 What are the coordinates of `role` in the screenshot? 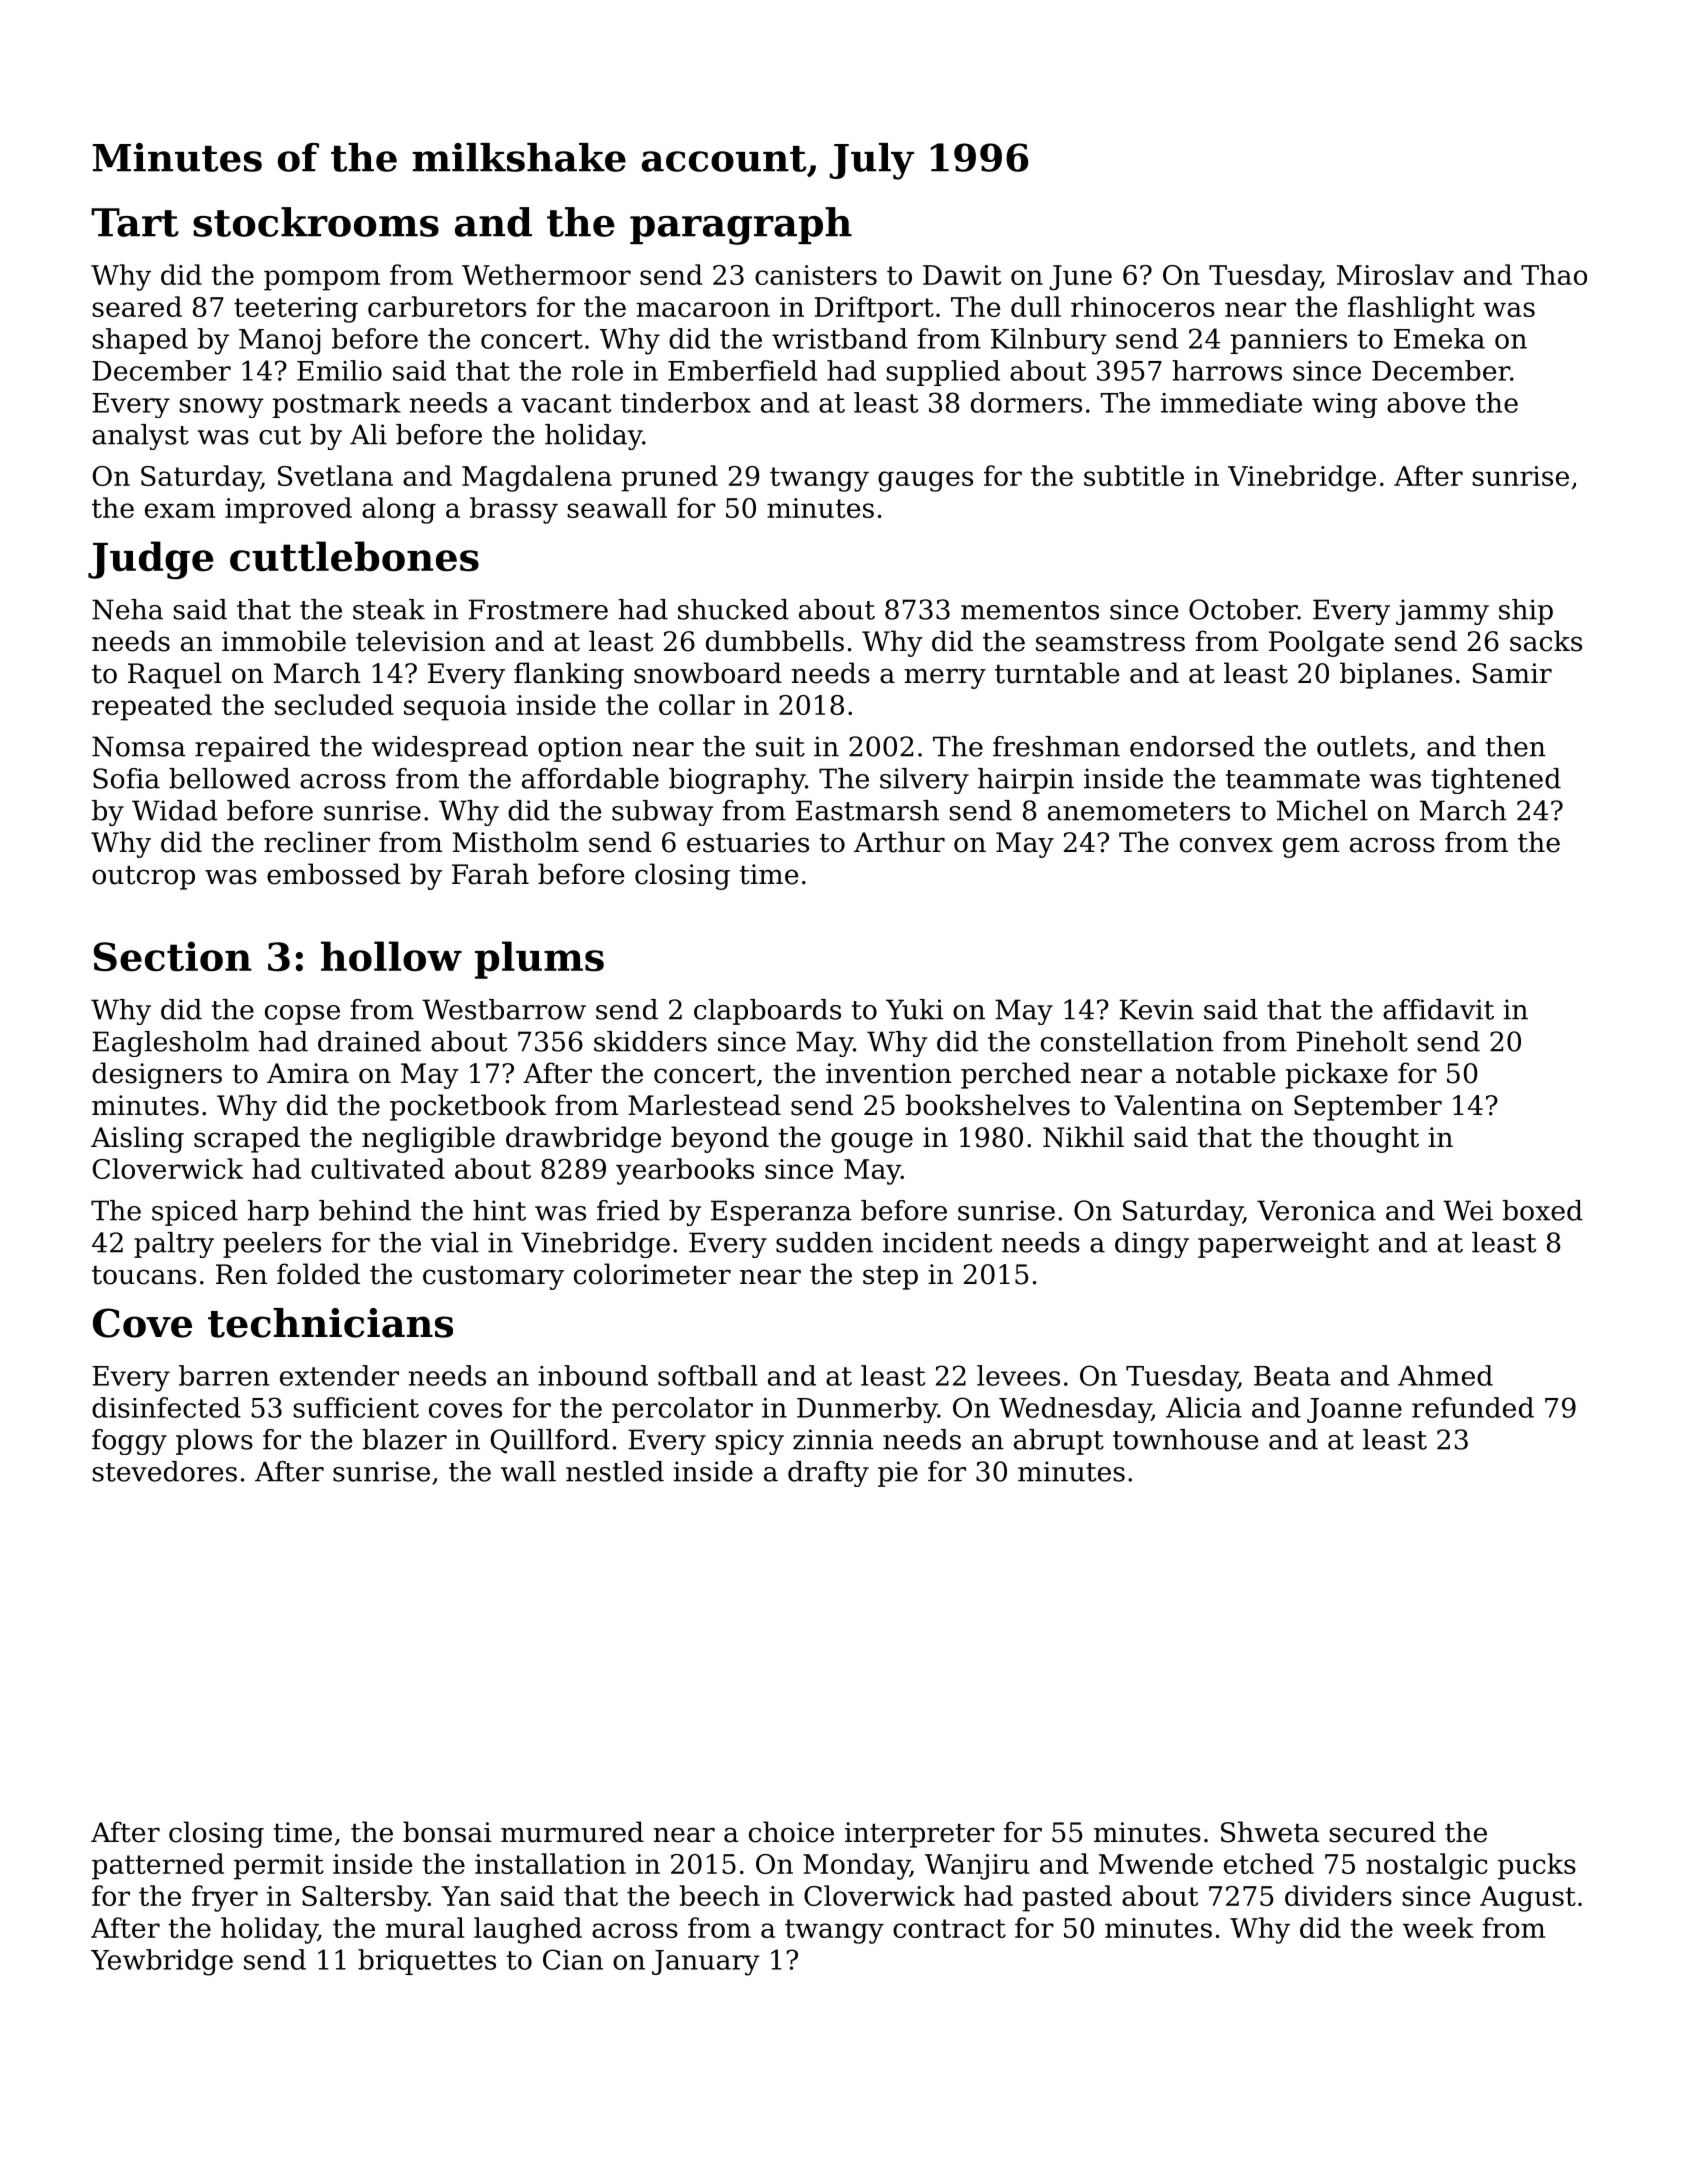 It's located at (597, 370).
